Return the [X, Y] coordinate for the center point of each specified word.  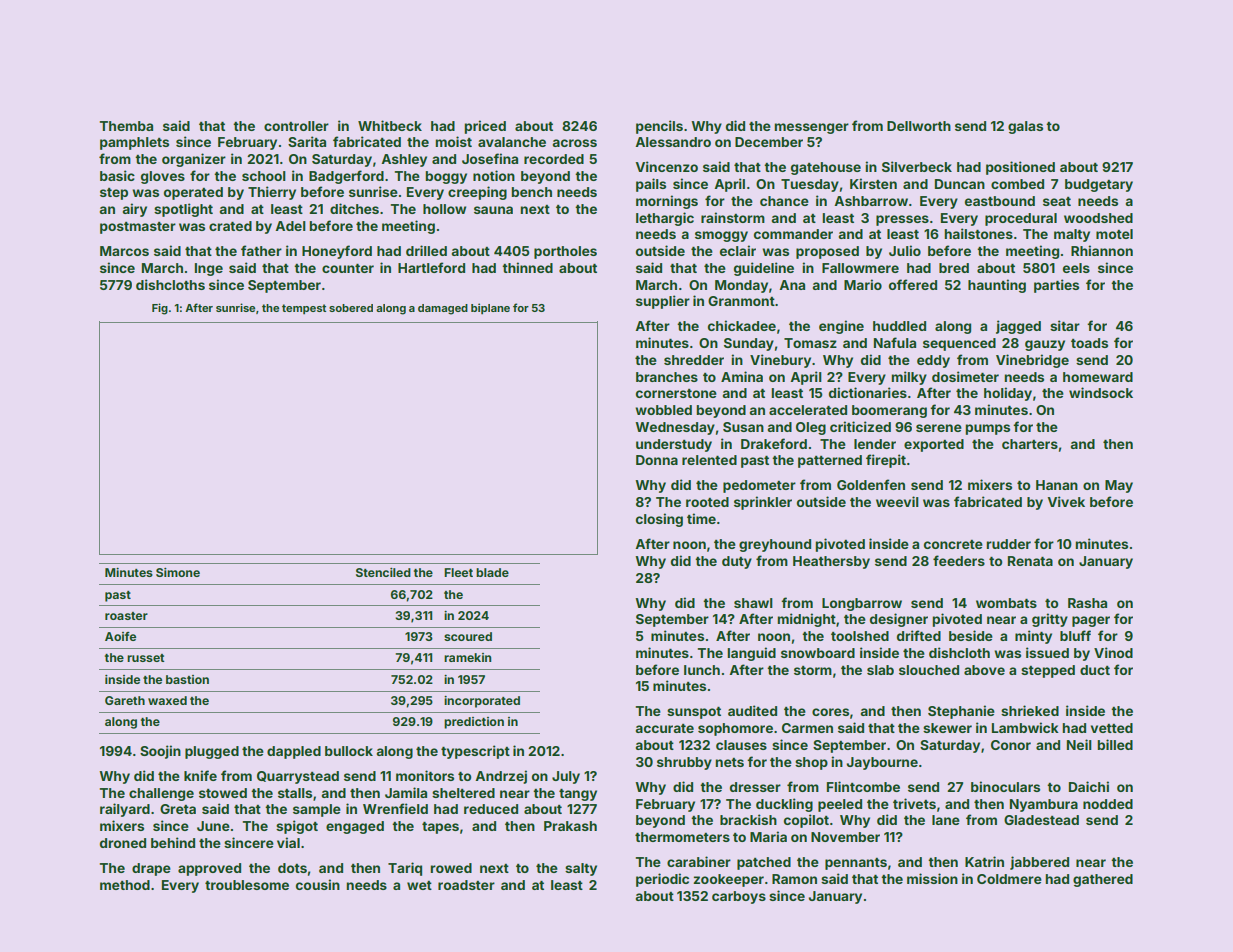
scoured [468, 636]
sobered [351, 308]
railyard [125, 810]
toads [1089, 343]
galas [1025, 127]
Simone [178, 572]
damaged [443, 309]
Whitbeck [390, 125]
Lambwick [1025, 727]
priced [485, 127]
